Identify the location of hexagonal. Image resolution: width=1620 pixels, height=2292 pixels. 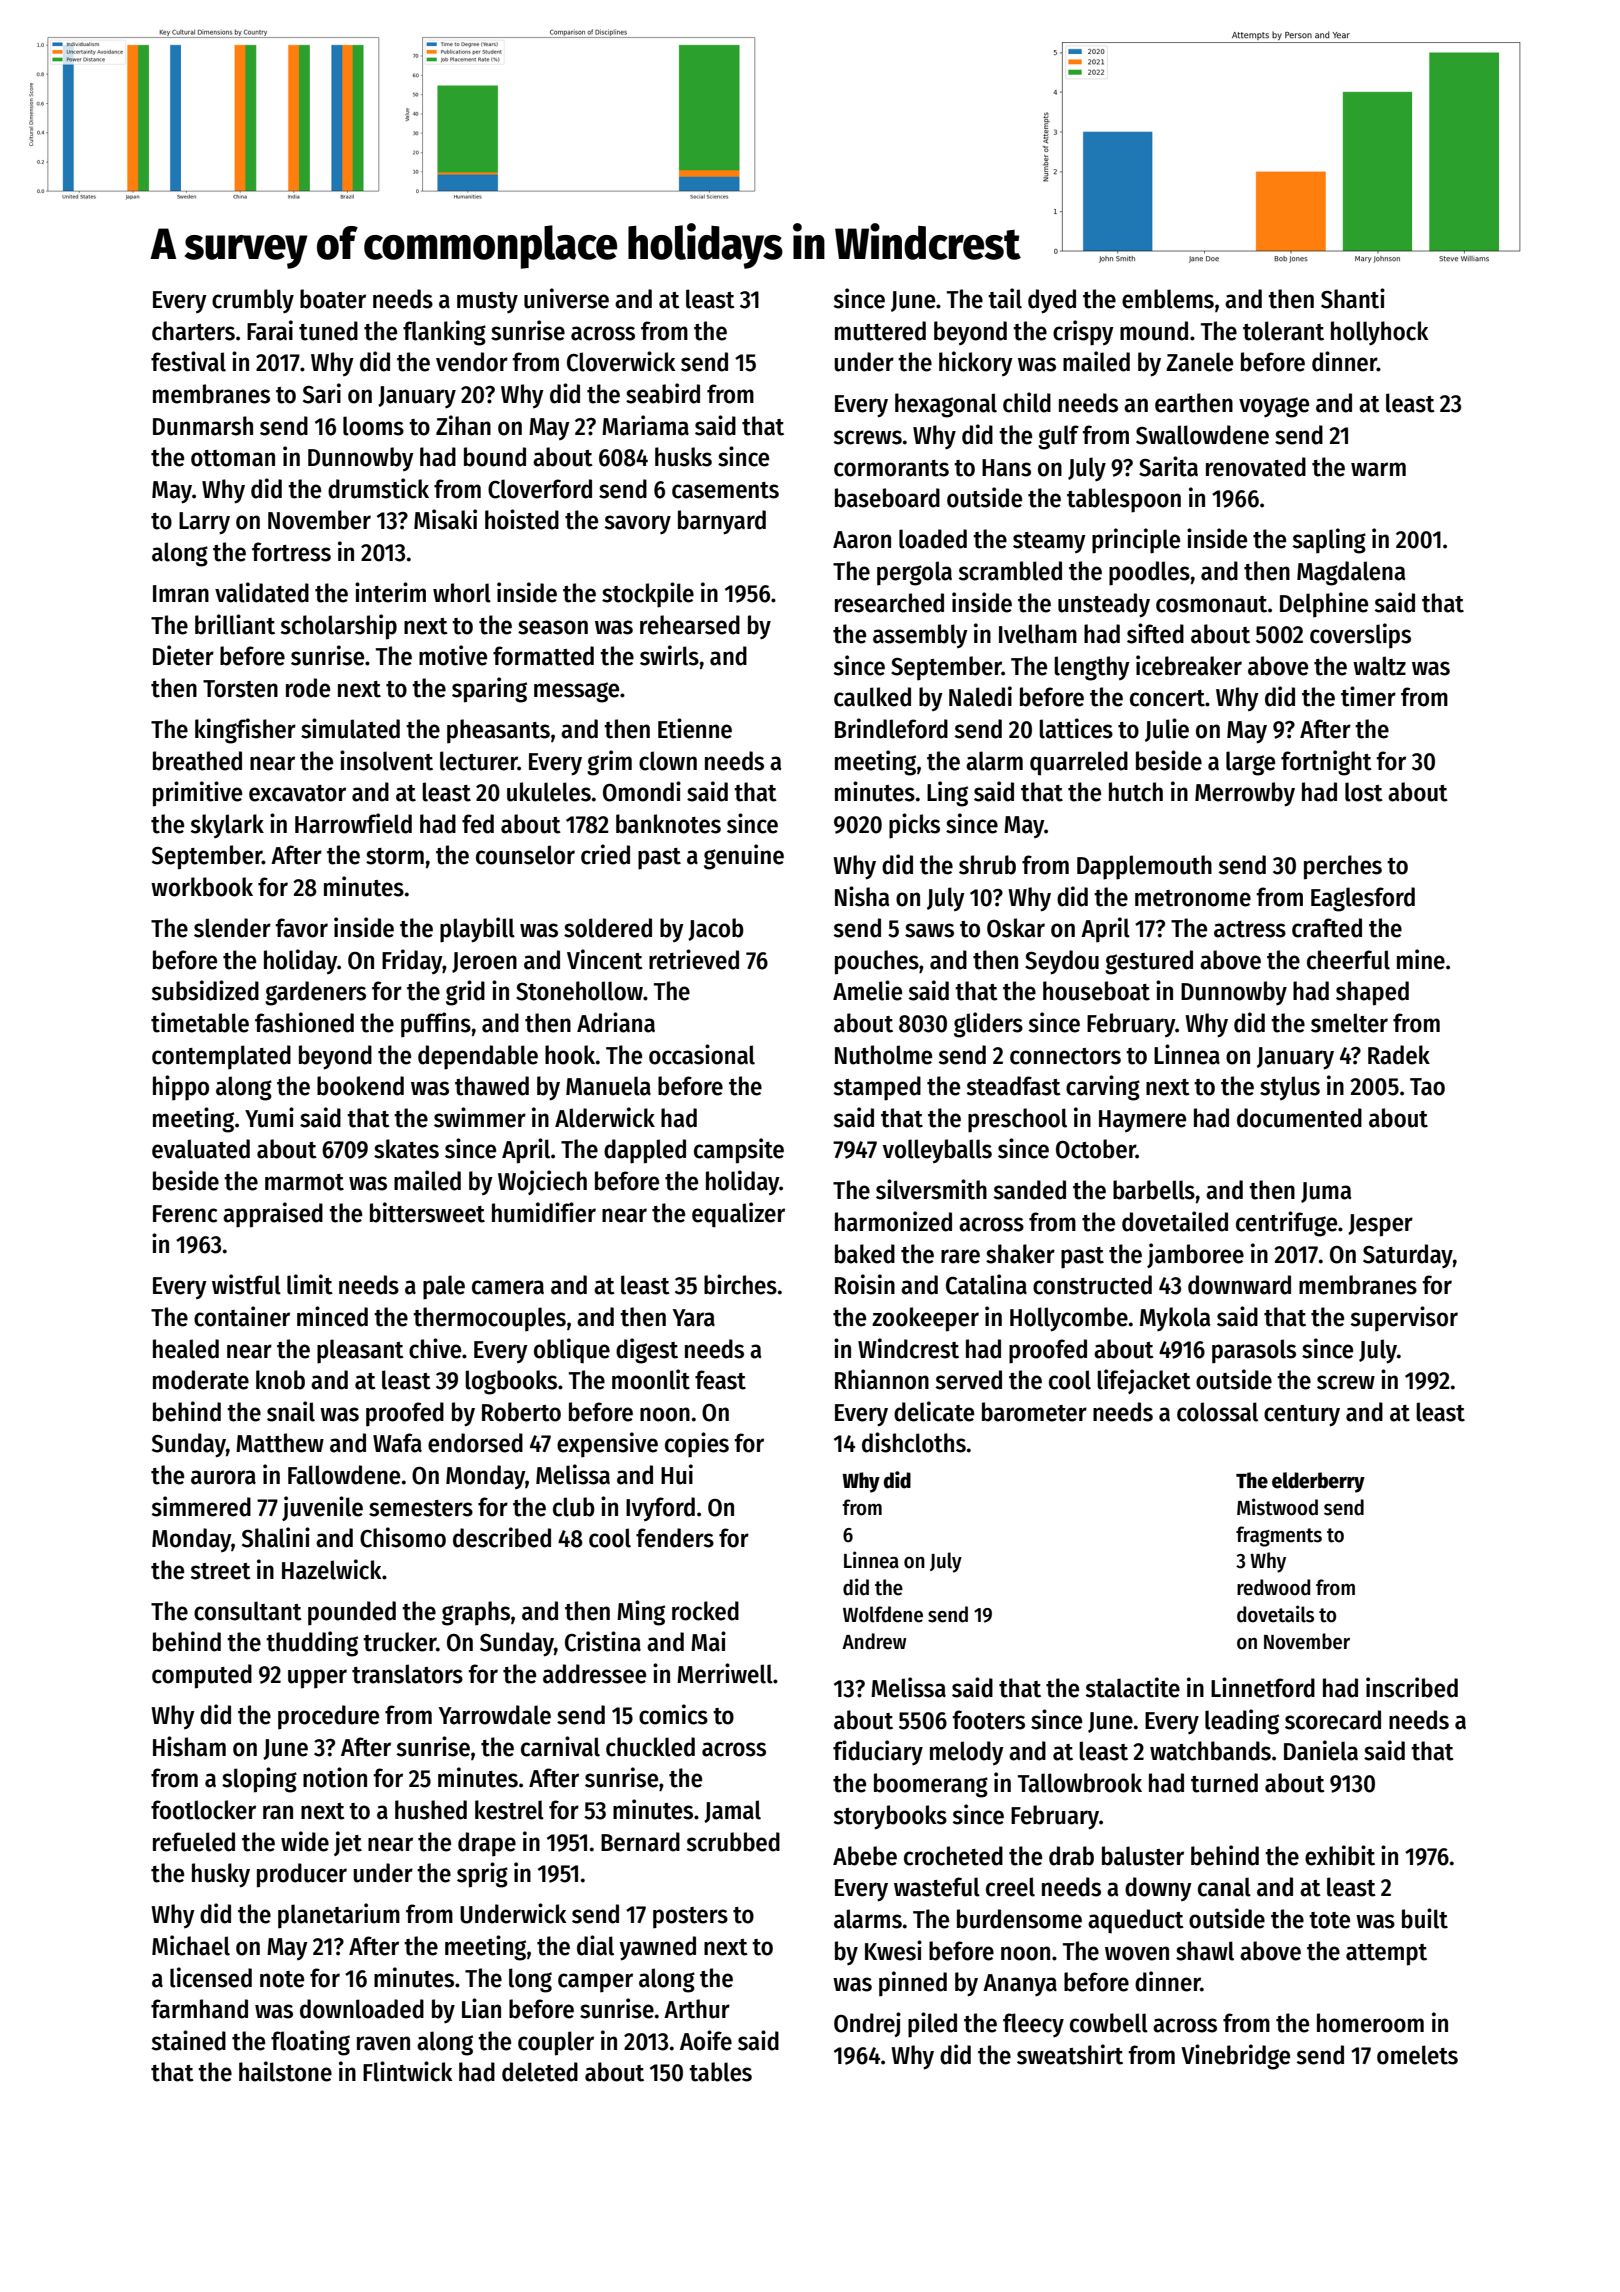
(946, 405).
